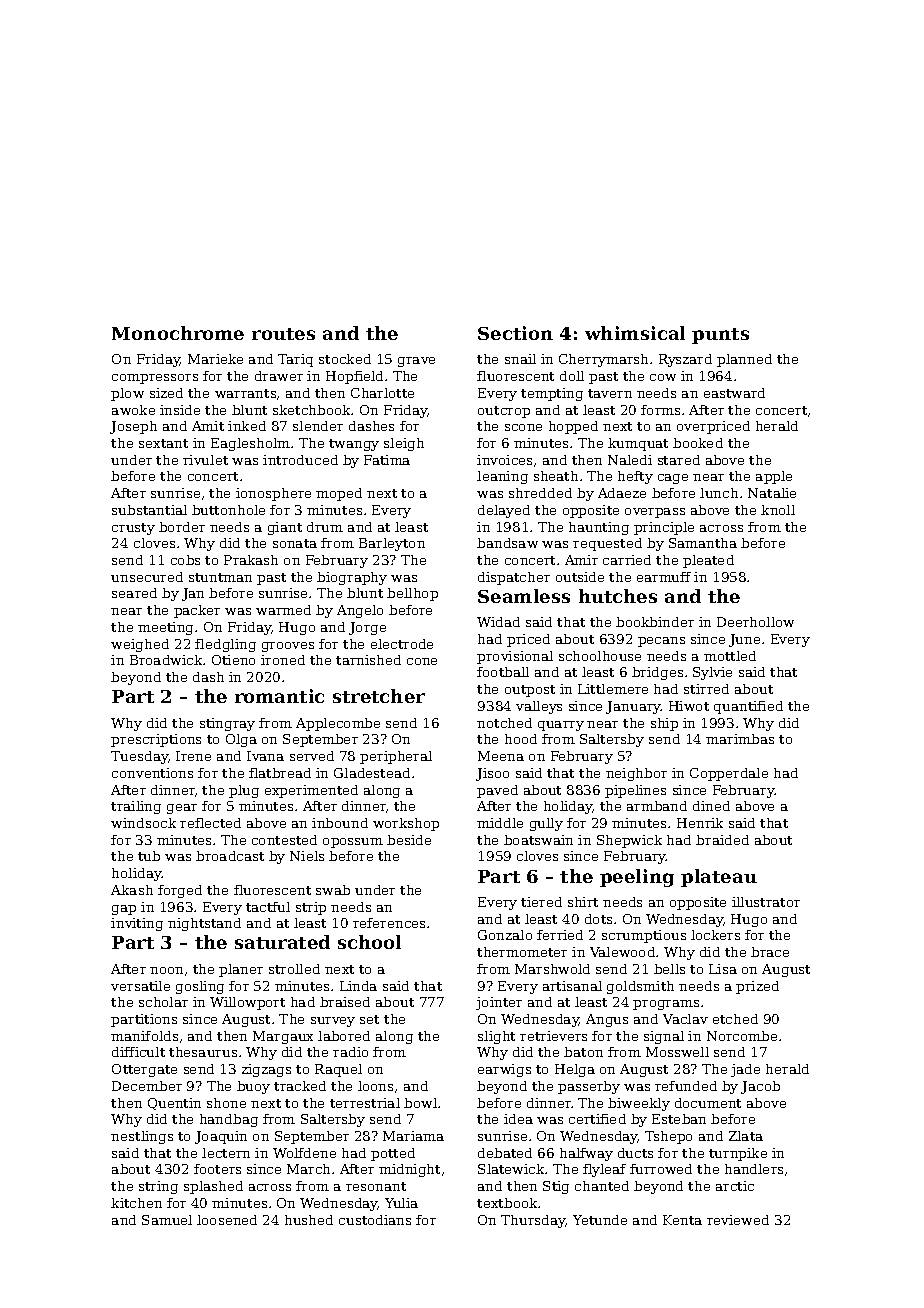  I want to click on March, so click(308, 1169).
